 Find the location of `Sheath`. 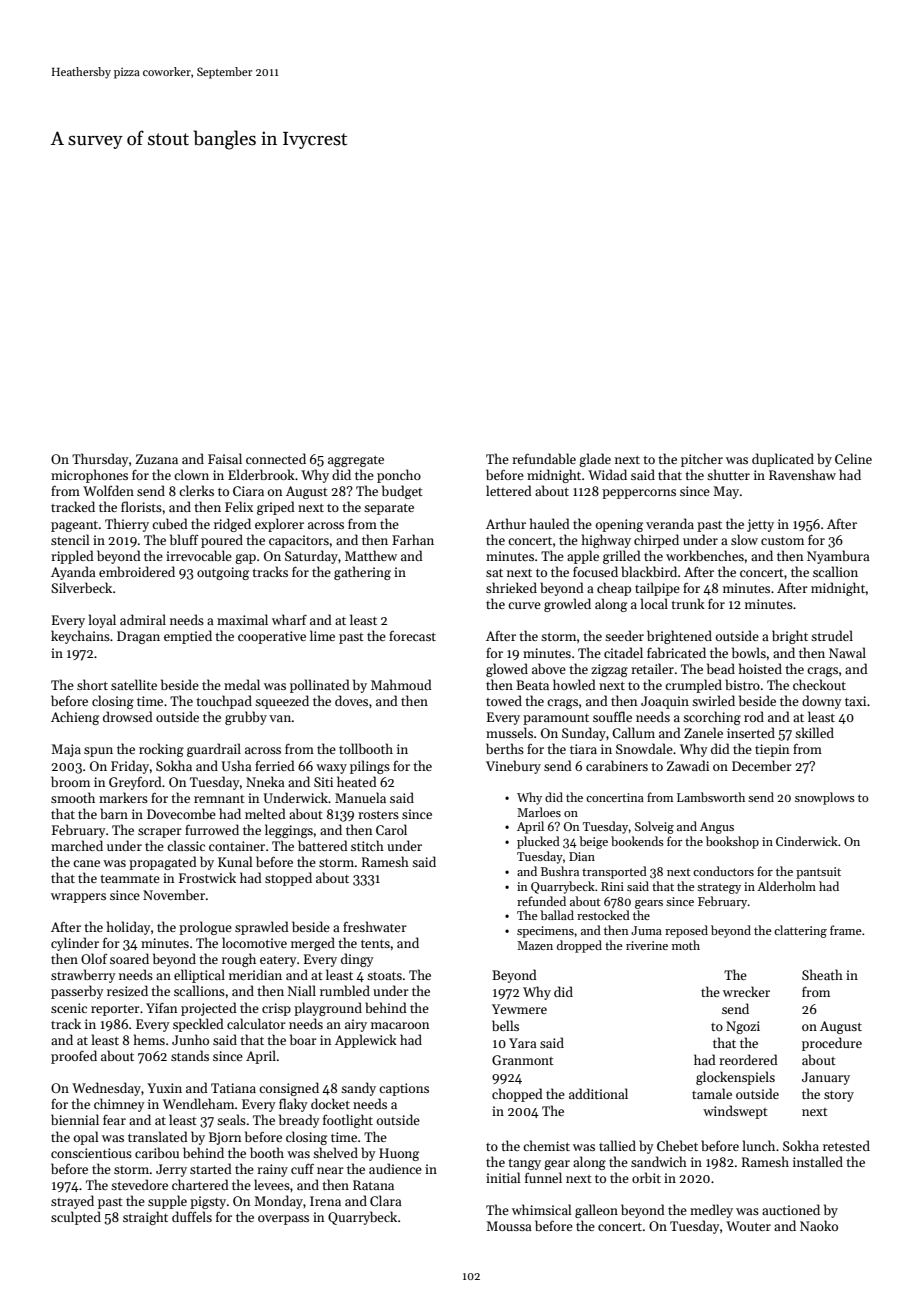

Sheath is located at coordinates (822, 974).
